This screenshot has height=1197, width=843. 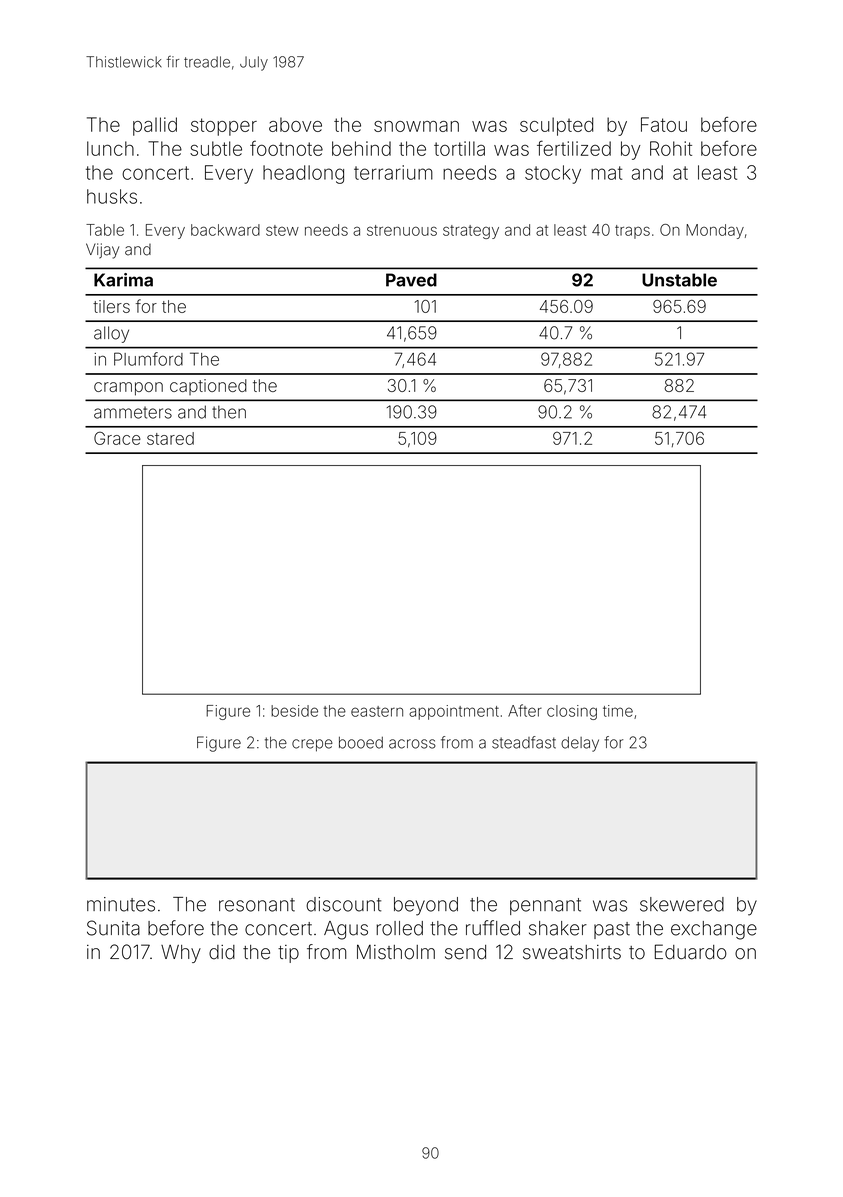 What do you see at coordinates (155, 126) in the screenshot?
I see `pallid` at bounding box center [155, 126].
